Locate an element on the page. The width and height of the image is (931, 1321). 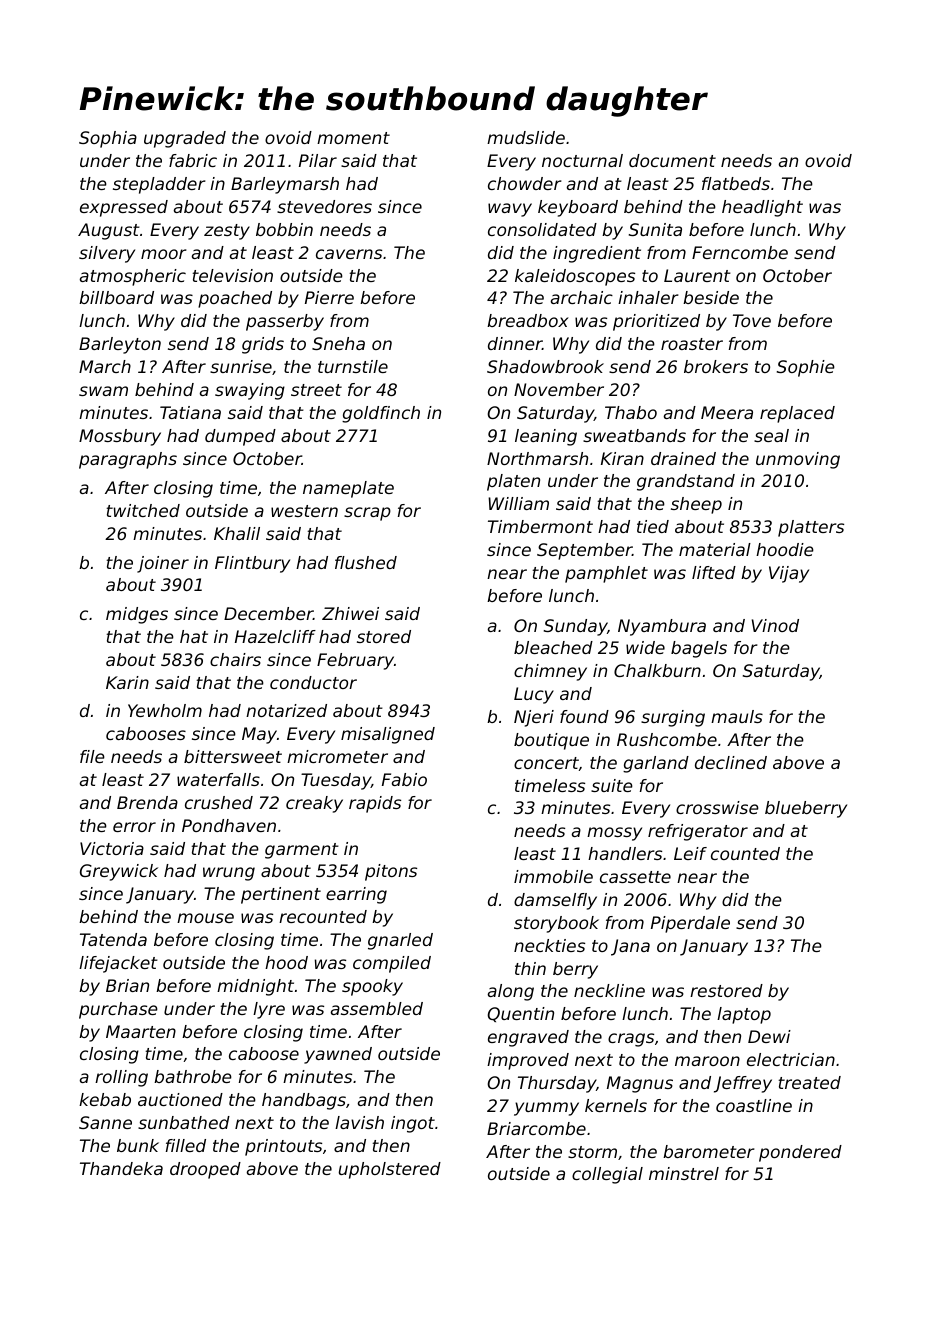
mouse is located at coordinates (205, 918).
